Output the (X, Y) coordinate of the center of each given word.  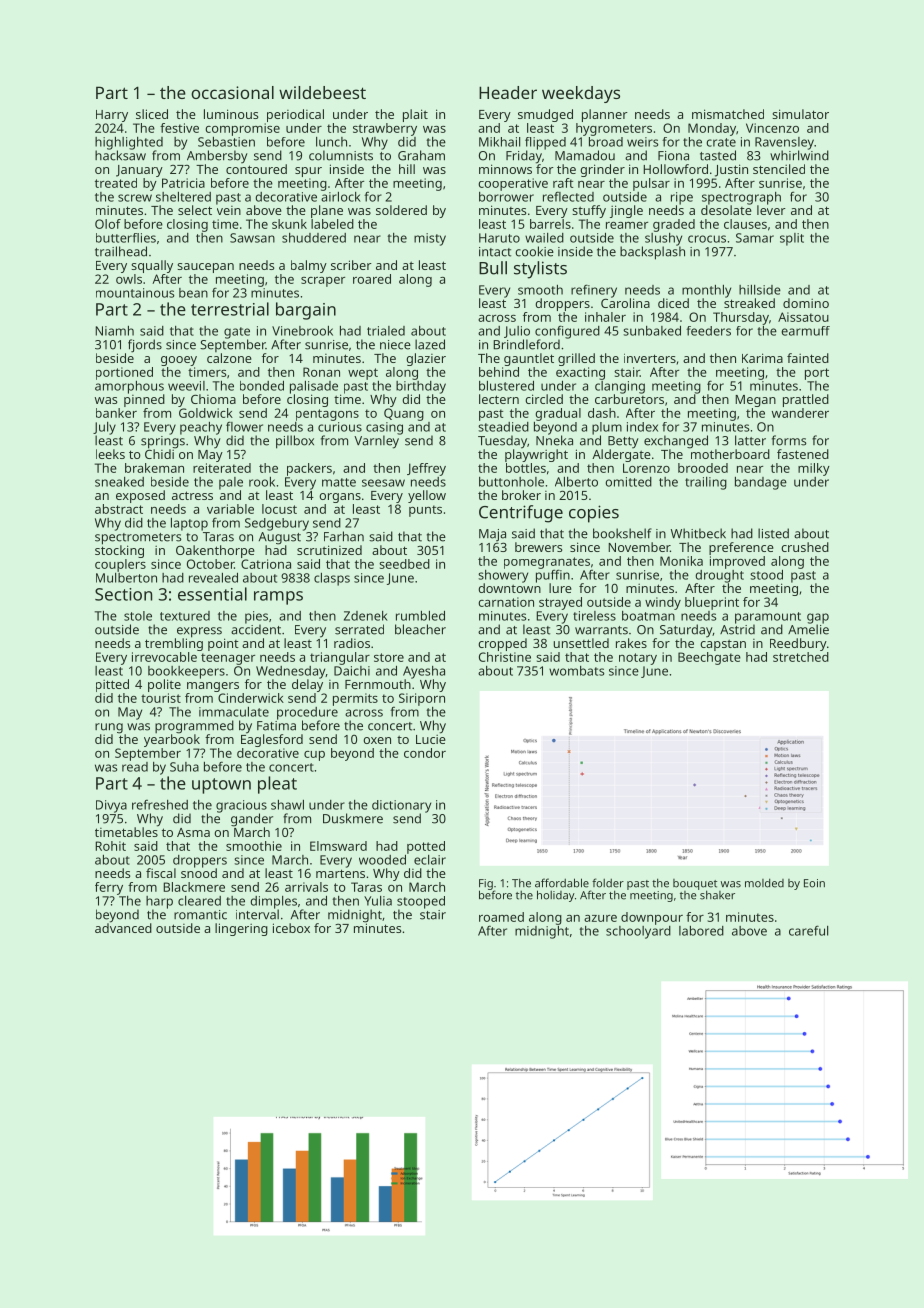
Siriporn (422, 699)
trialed (386, 331)
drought (720, 576)
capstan (723, 645)
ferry (109, 888)
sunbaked (652, 331)
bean (193, 293)
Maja (492, 535)
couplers (120, 565)
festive (179, 128)
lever (771, 210)
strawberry (385, 129)
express (199, 632)
